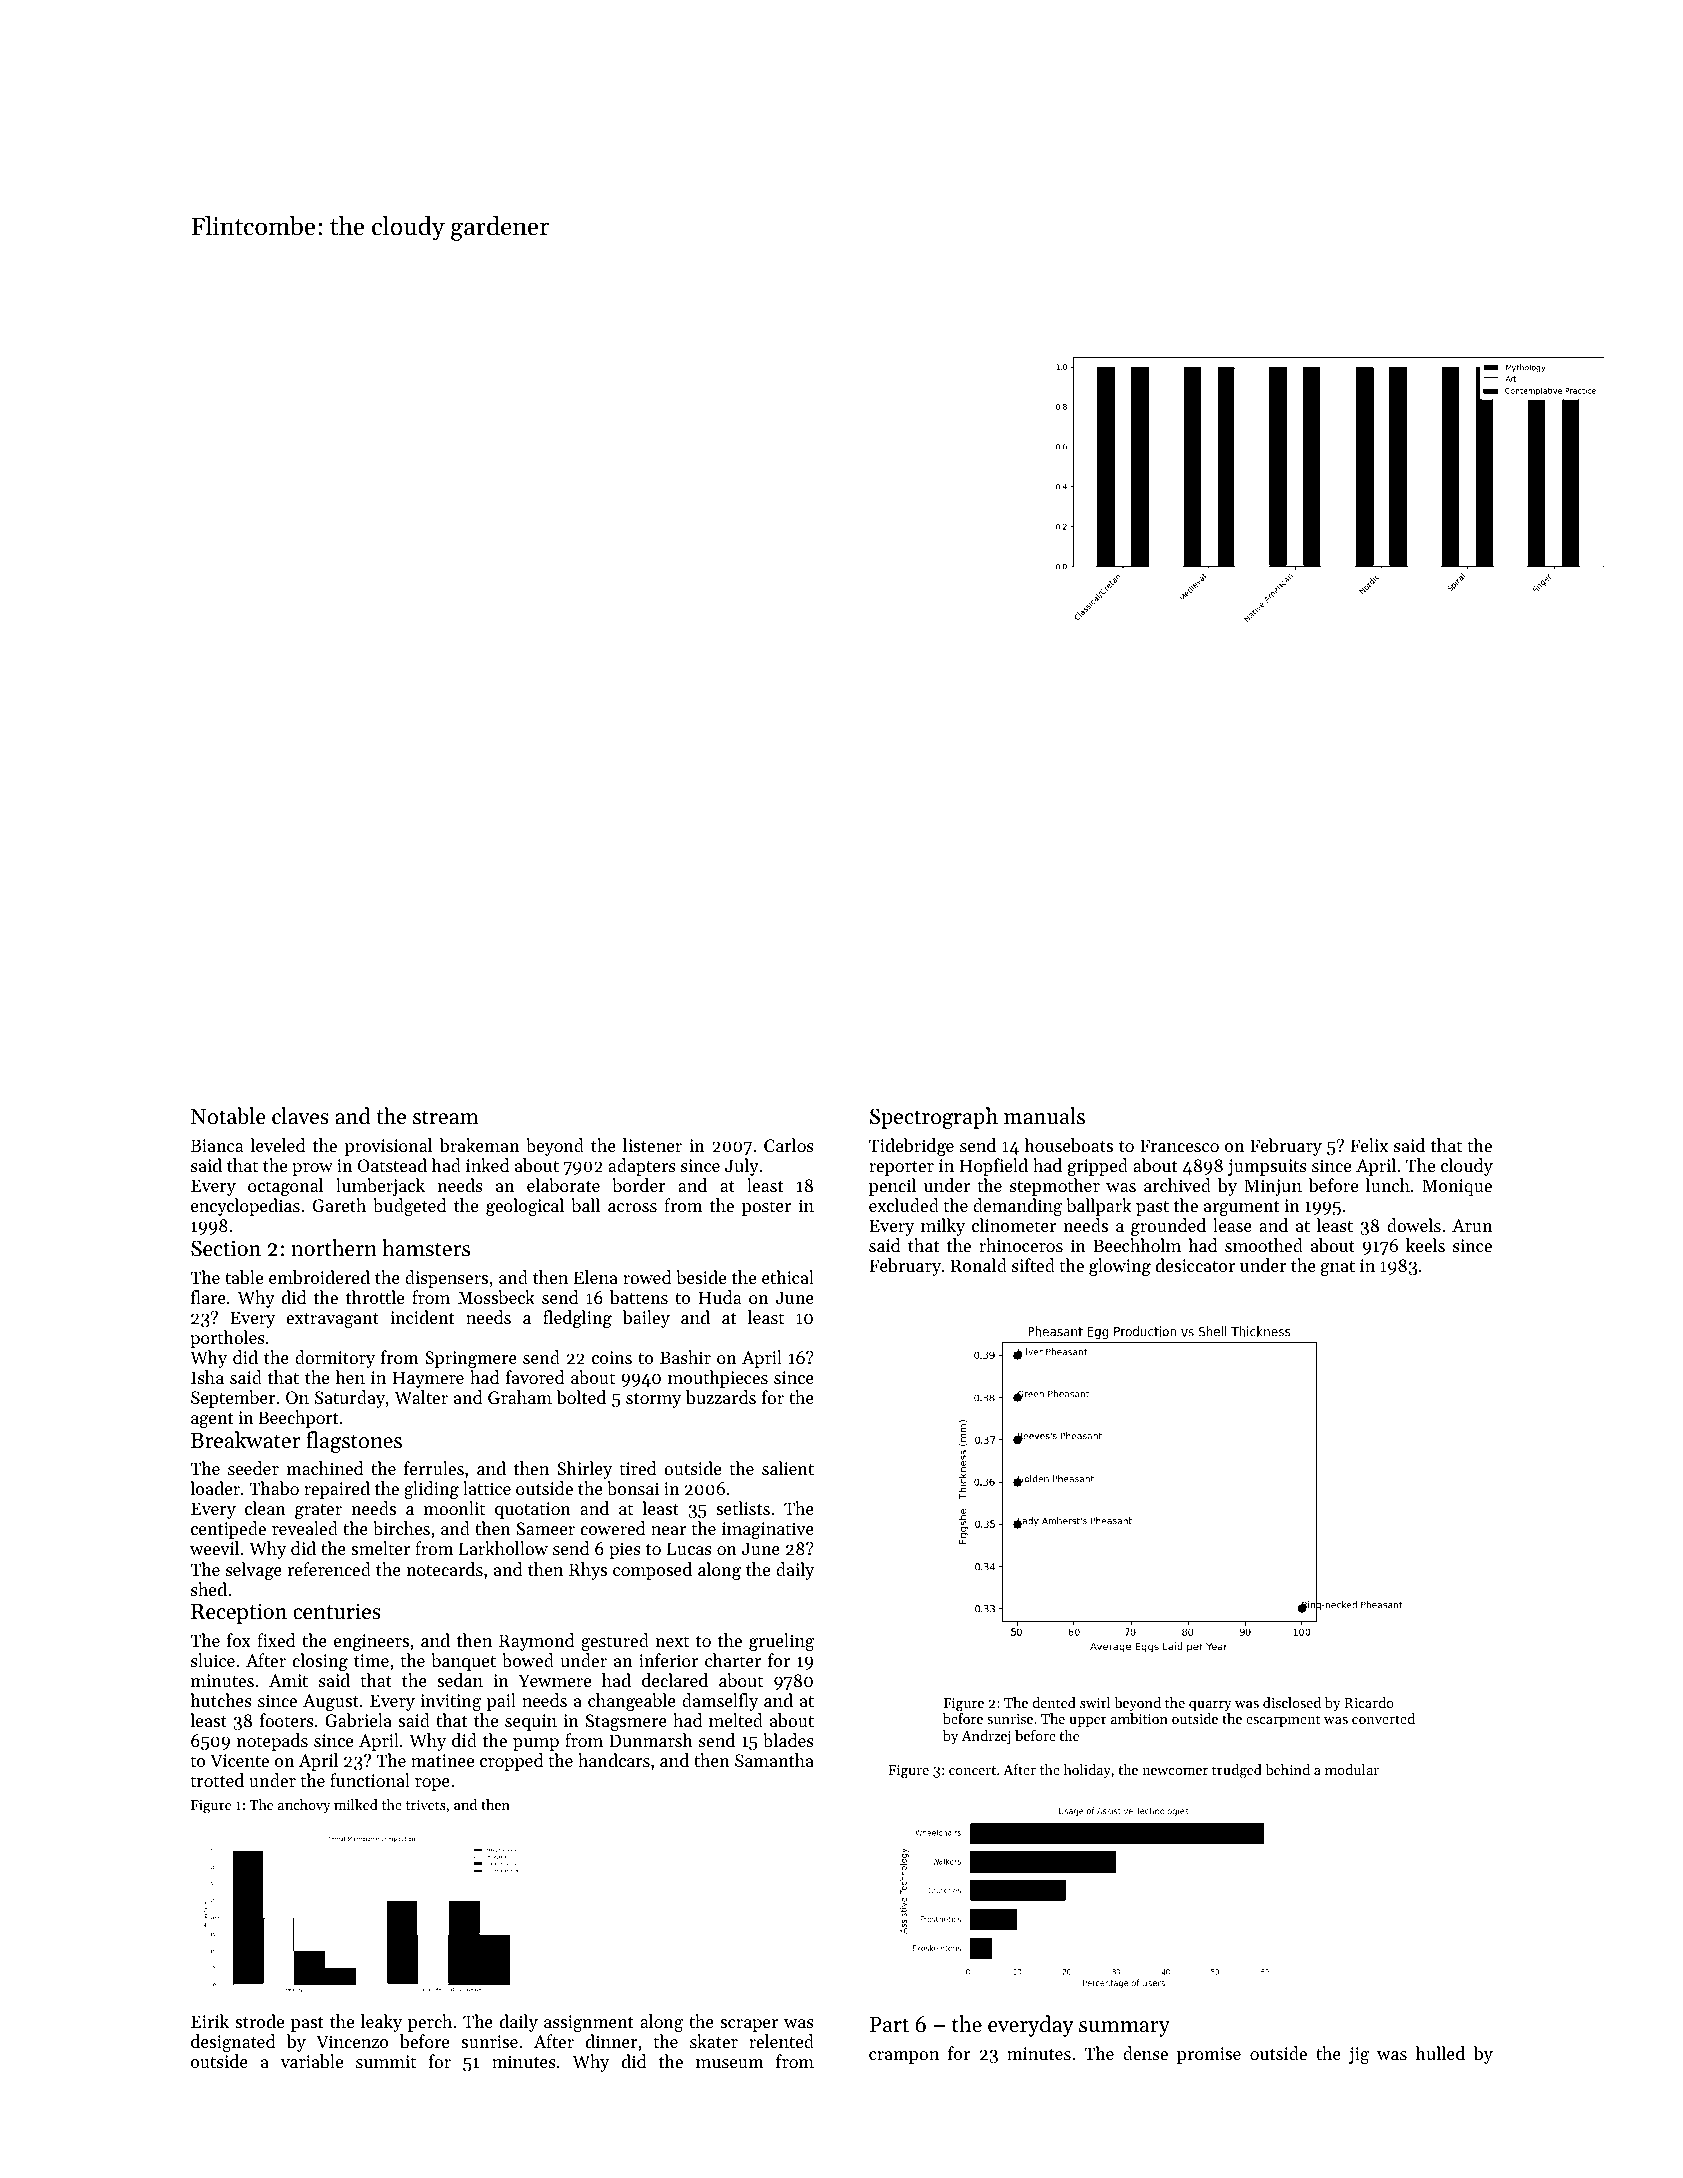  I want to click on claves, so click(300, 1116).
